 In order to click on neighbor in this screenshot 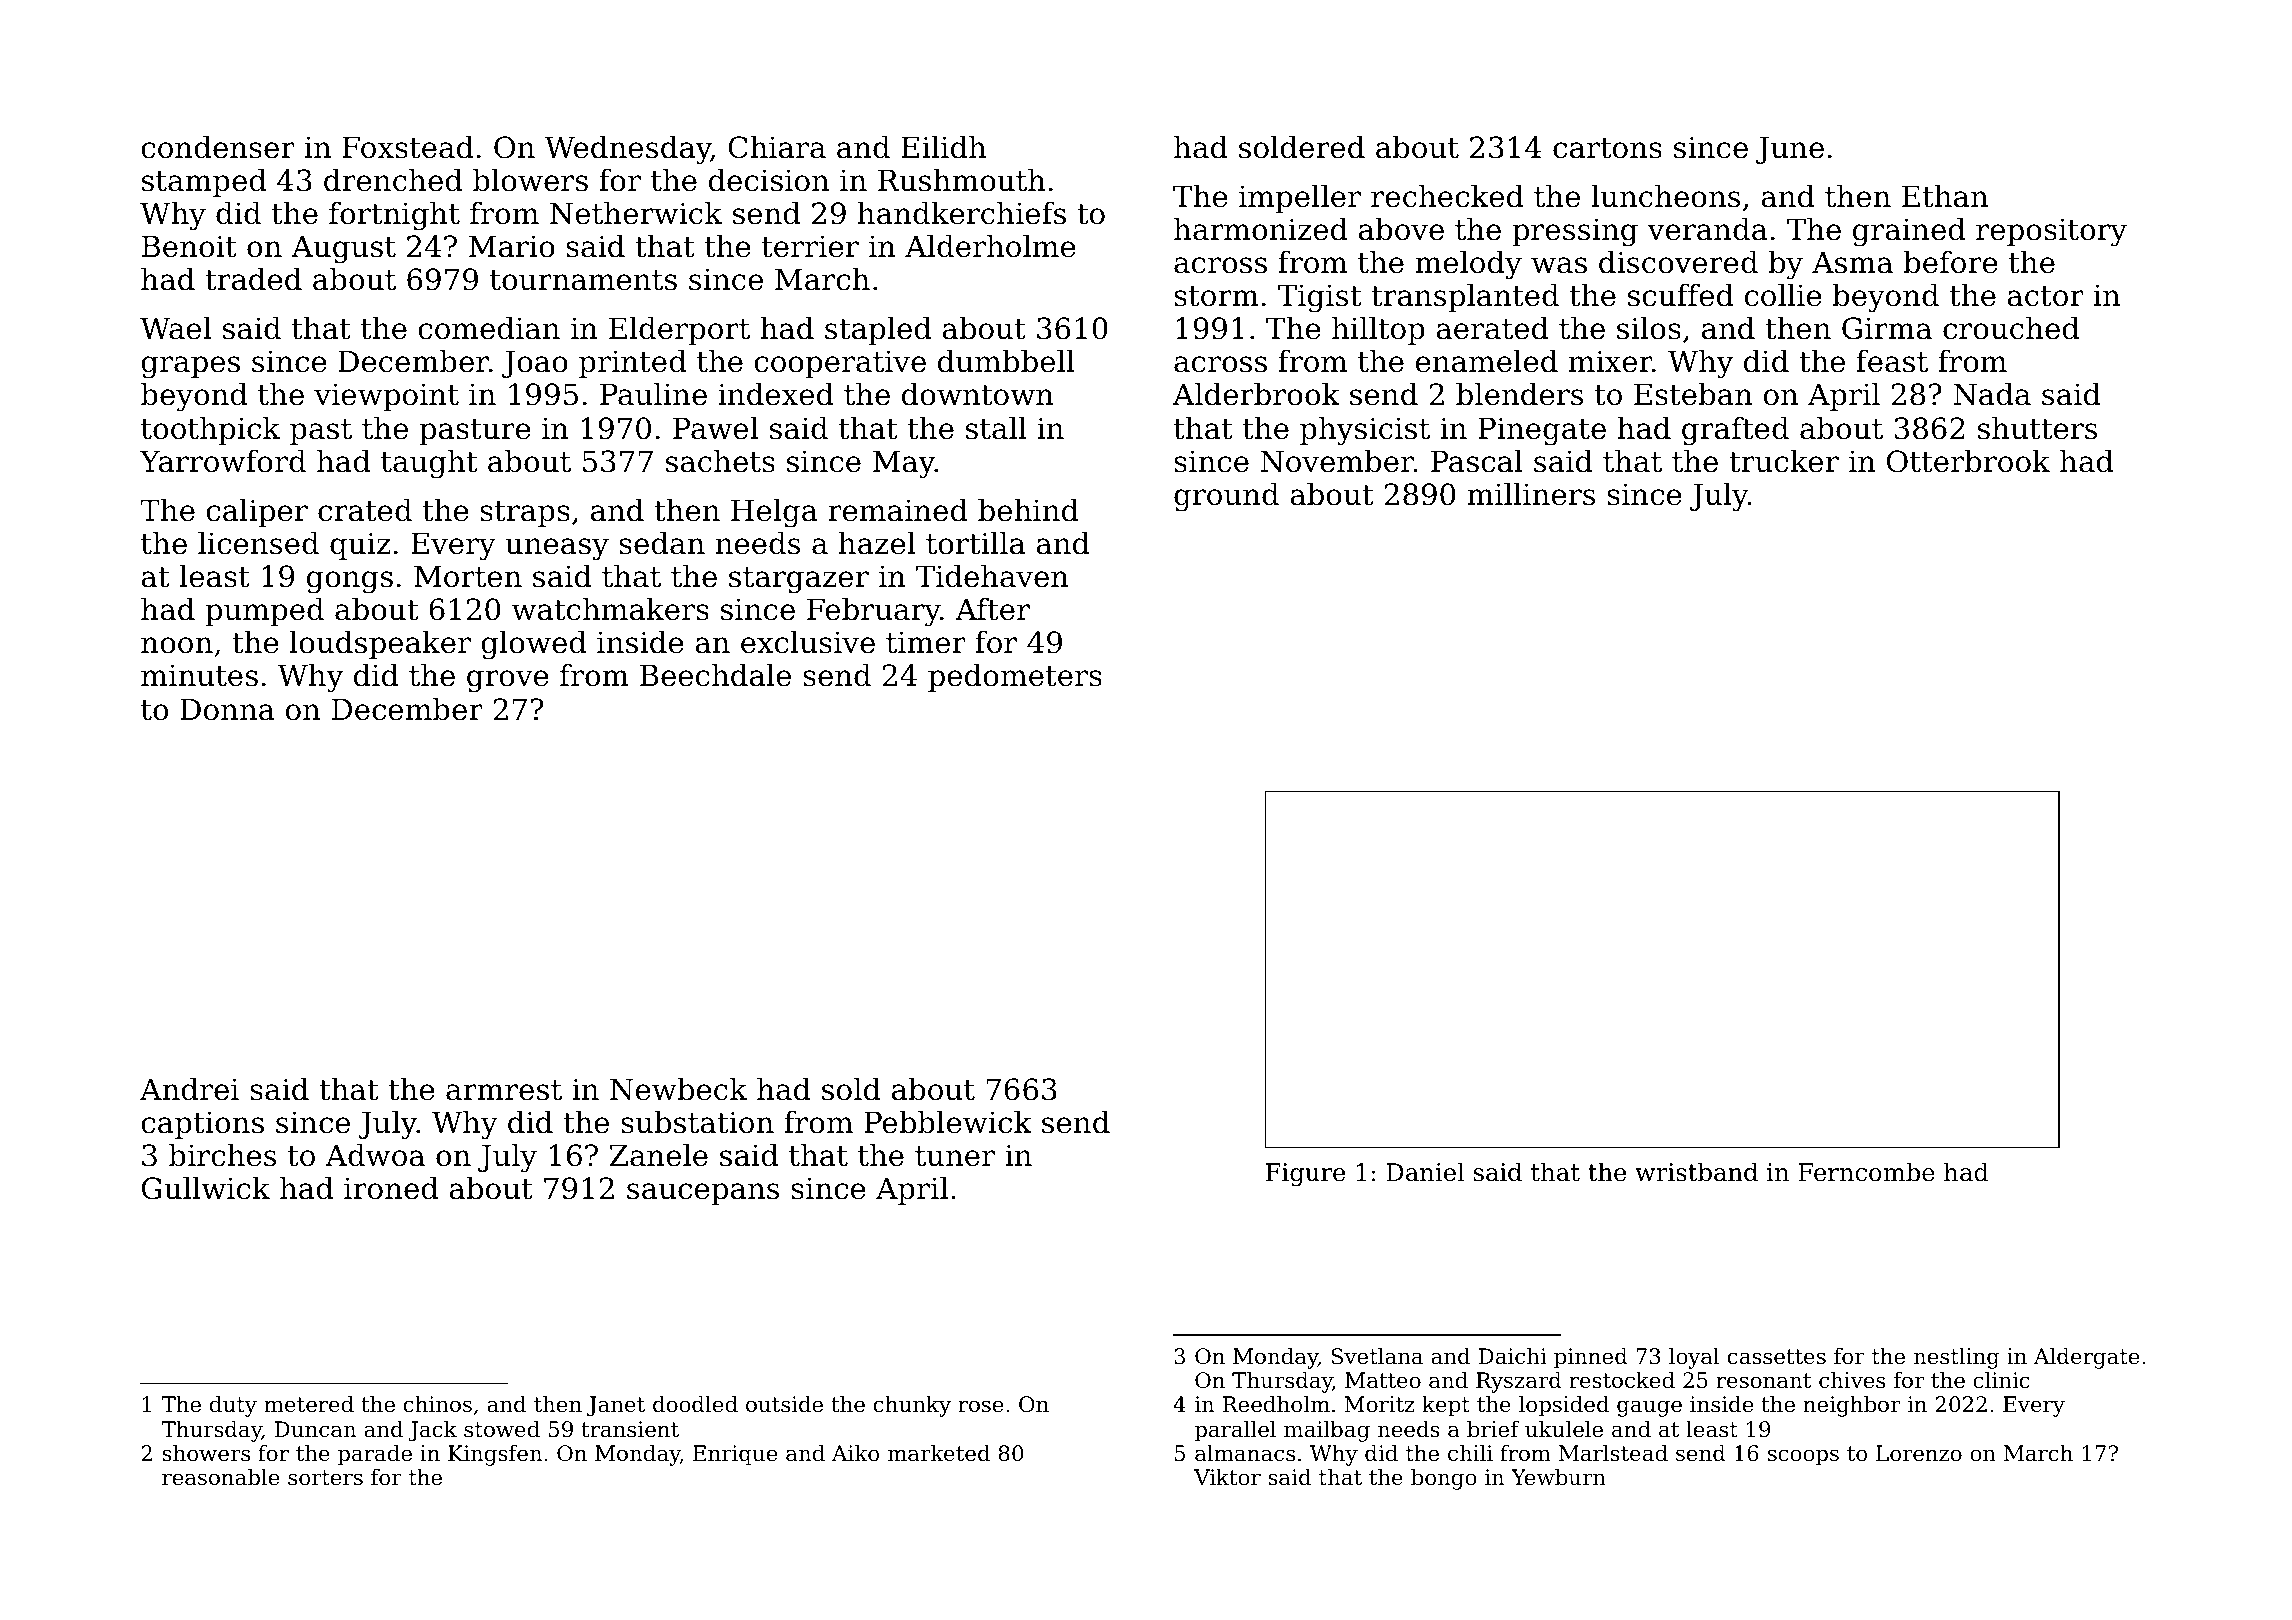, I will do `click(1851, 1406)`.
